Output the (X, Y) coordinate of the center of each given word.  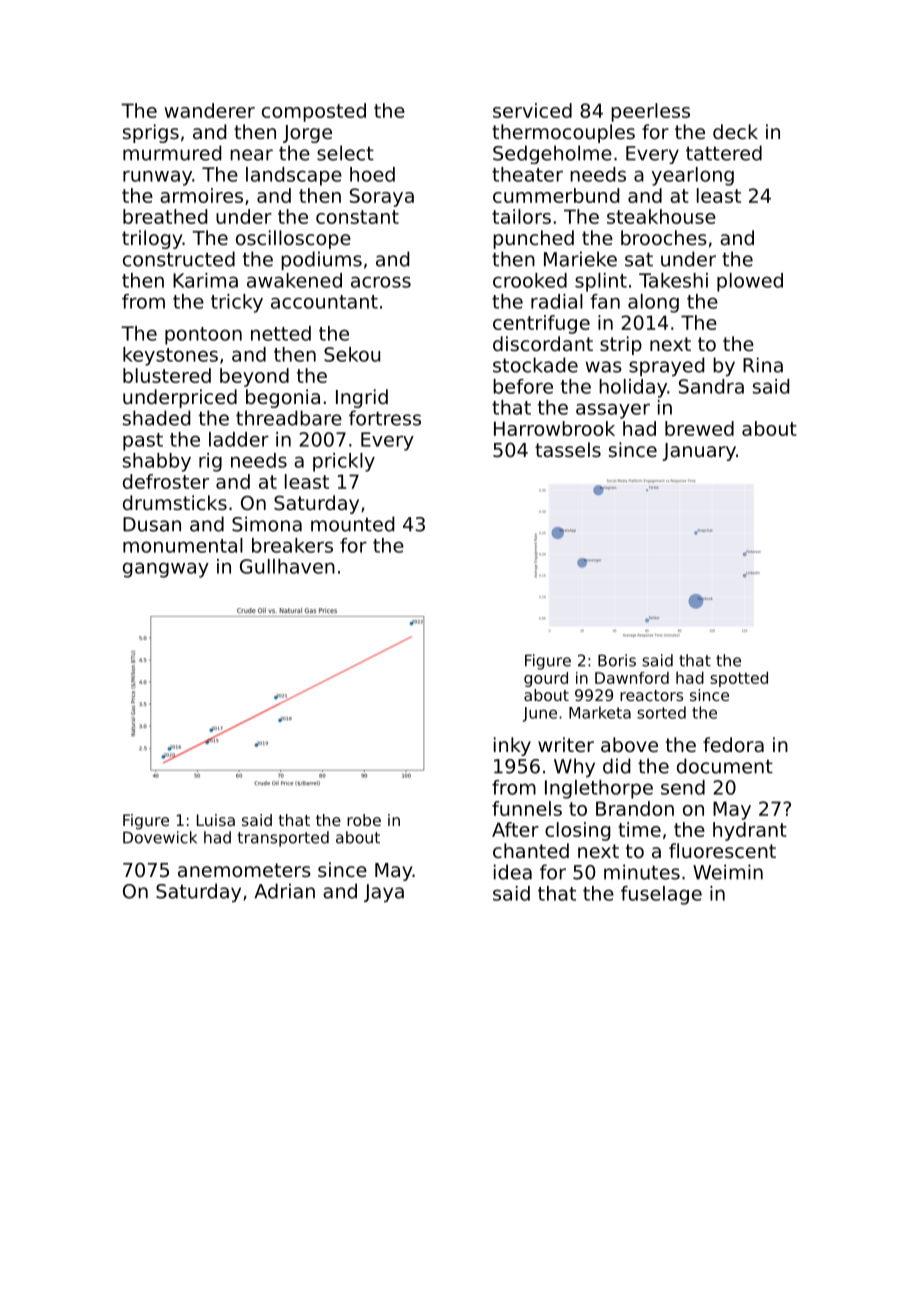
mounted (352, 524)
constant (357, 217)
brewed (699, 428)
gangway (166, 570)
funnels (527, 808)
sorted (661, 712)
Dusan (152, 524)
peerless (650, 112)
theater (527, 174)
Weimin (728, 872)
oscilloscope (293, 239)
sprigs (151, 133)
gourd (546, 679)
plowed (750, 282)
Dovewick (160, 837)
